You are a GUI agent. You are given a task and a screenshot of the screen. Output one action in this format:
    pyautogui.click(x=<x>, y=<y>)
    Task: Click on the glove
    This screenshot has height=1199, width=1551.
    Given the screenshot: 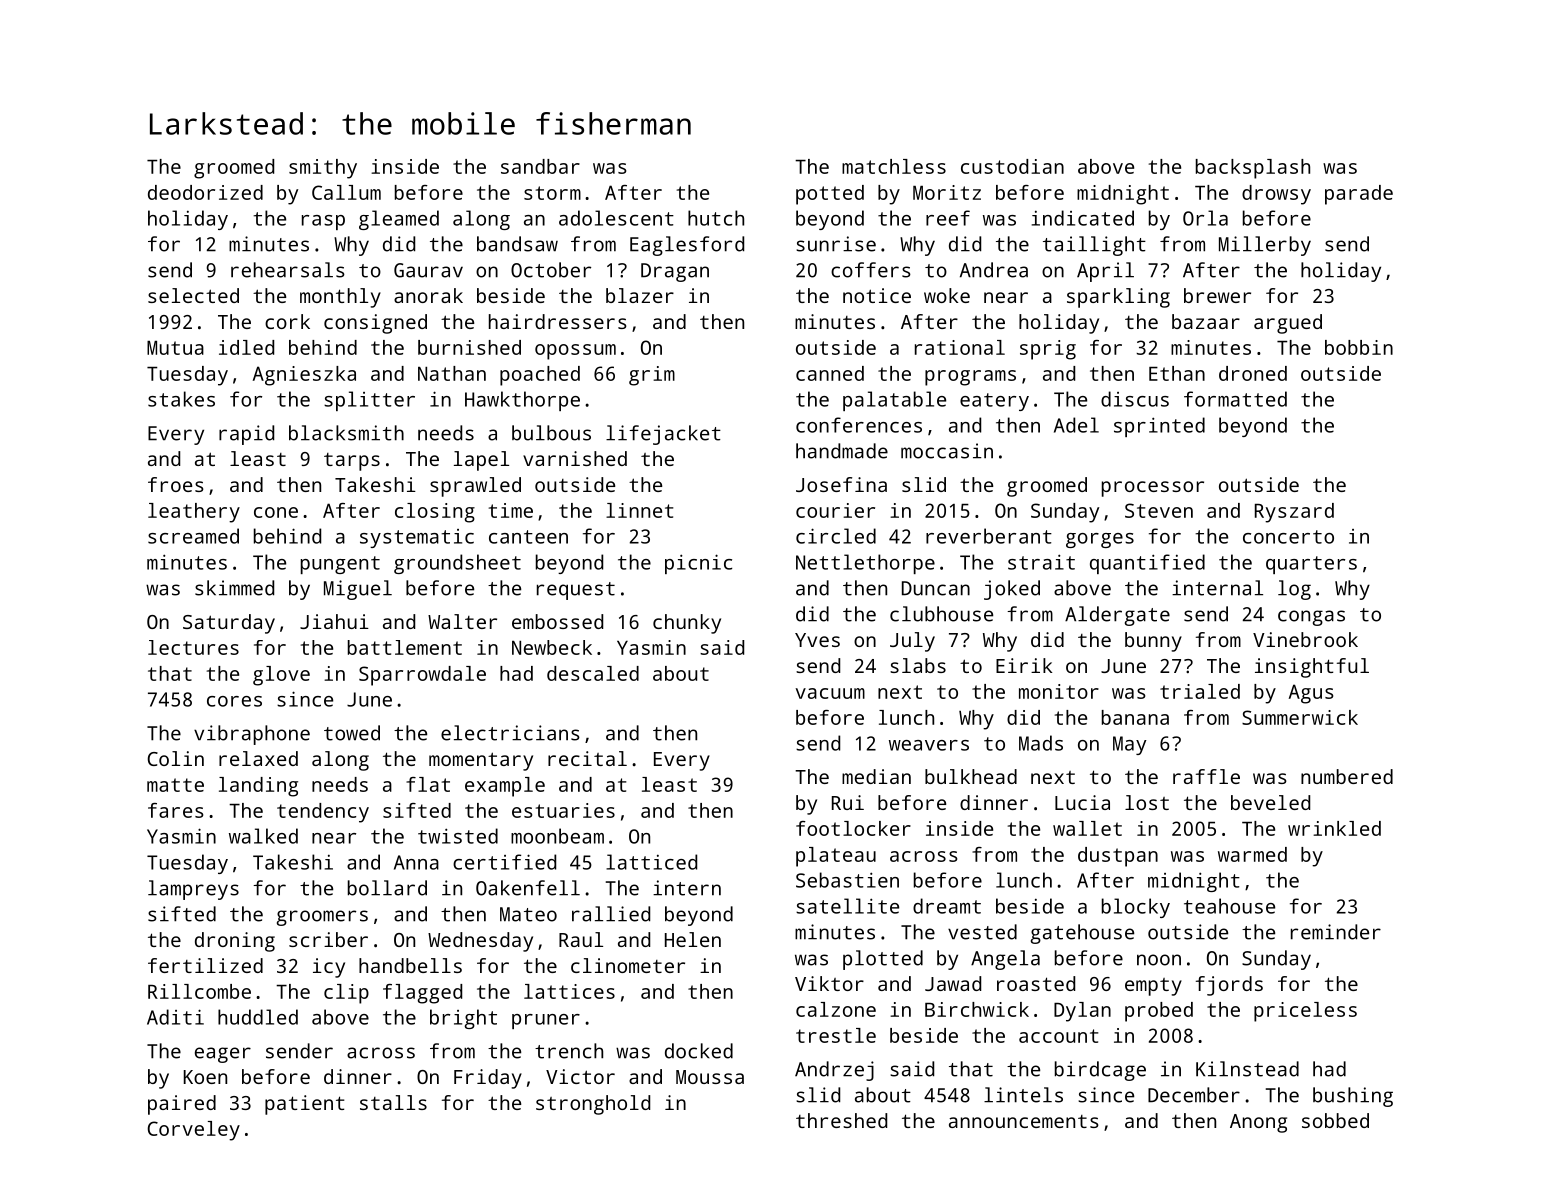 What is the action you would take?
    pyautogui.click(x=281, y=676)
